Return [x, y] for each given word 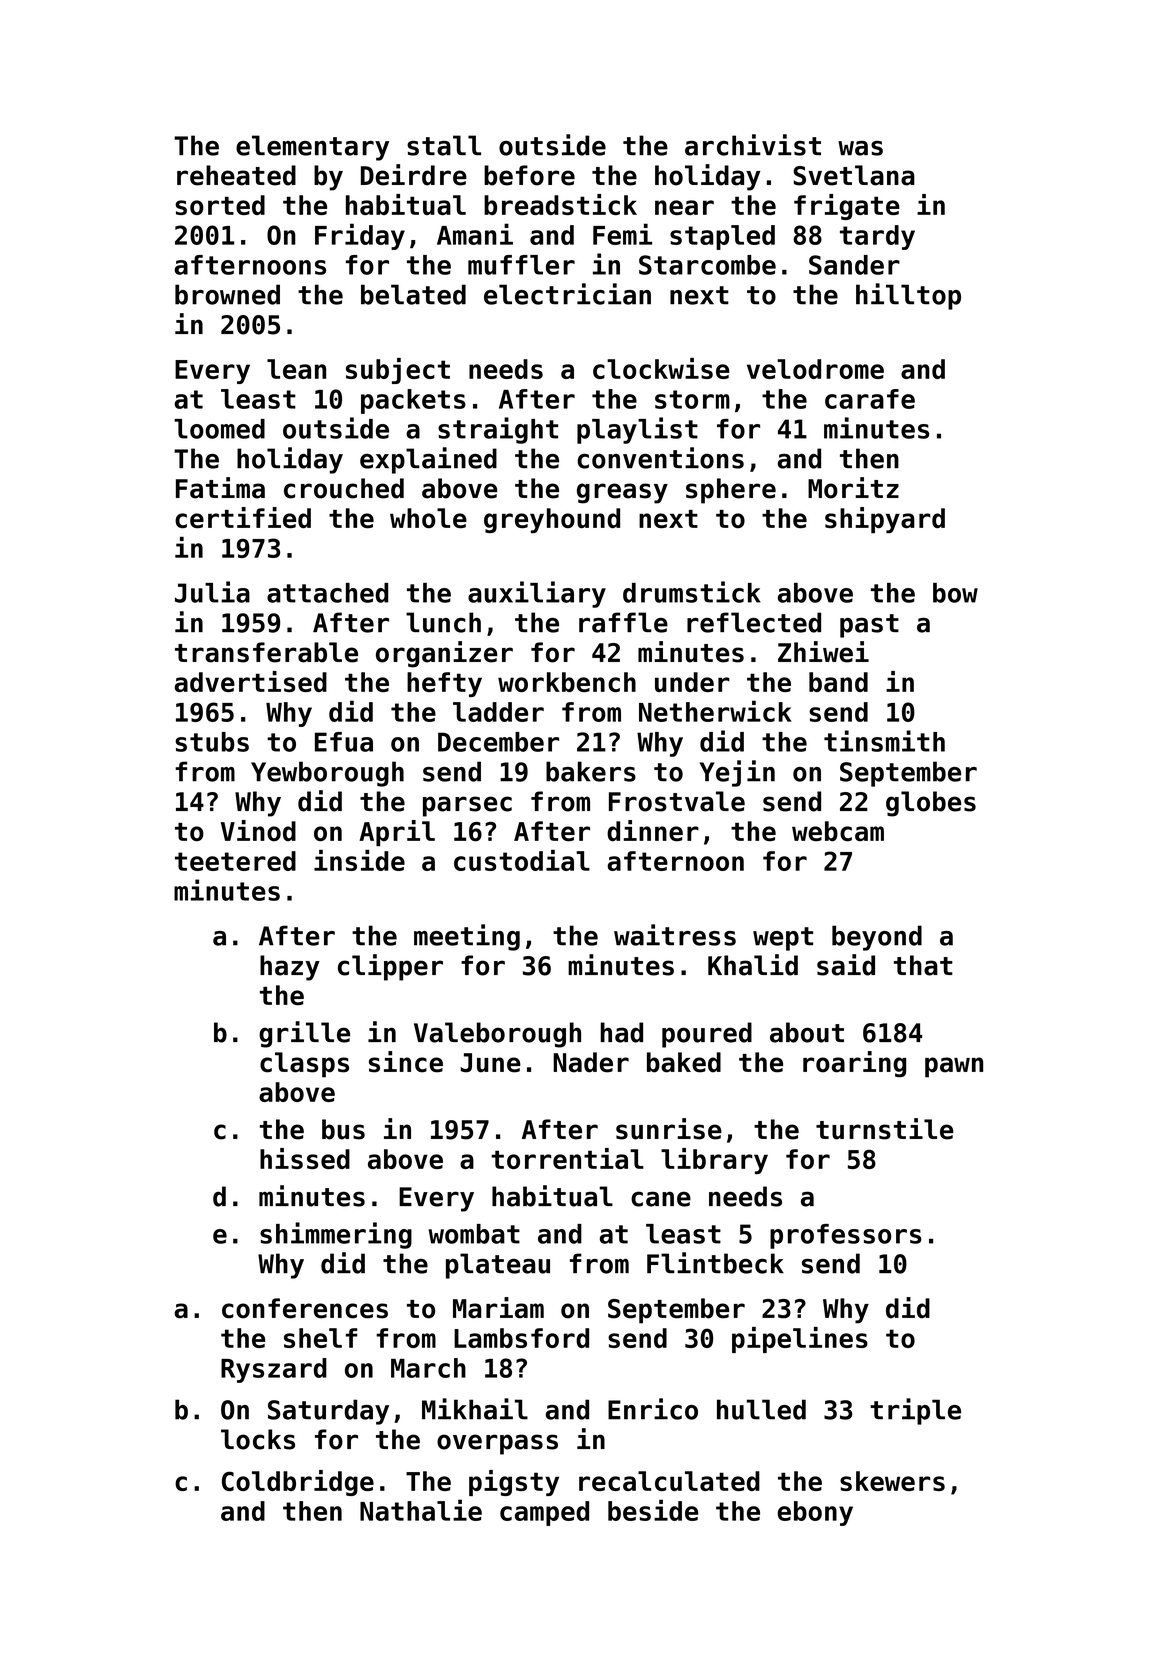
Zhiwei [823, 652]
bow [955, 593]
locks [258, 1439]
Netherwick [715, 711]
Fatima [220, 488]
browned [227, 294]
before [529, 175]
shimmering [336, 1235]
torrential [567, 1158]
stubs [212, 742]
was [860, 148]
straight [498, 430]
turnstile [884, 1129]
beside [653, 1510]
